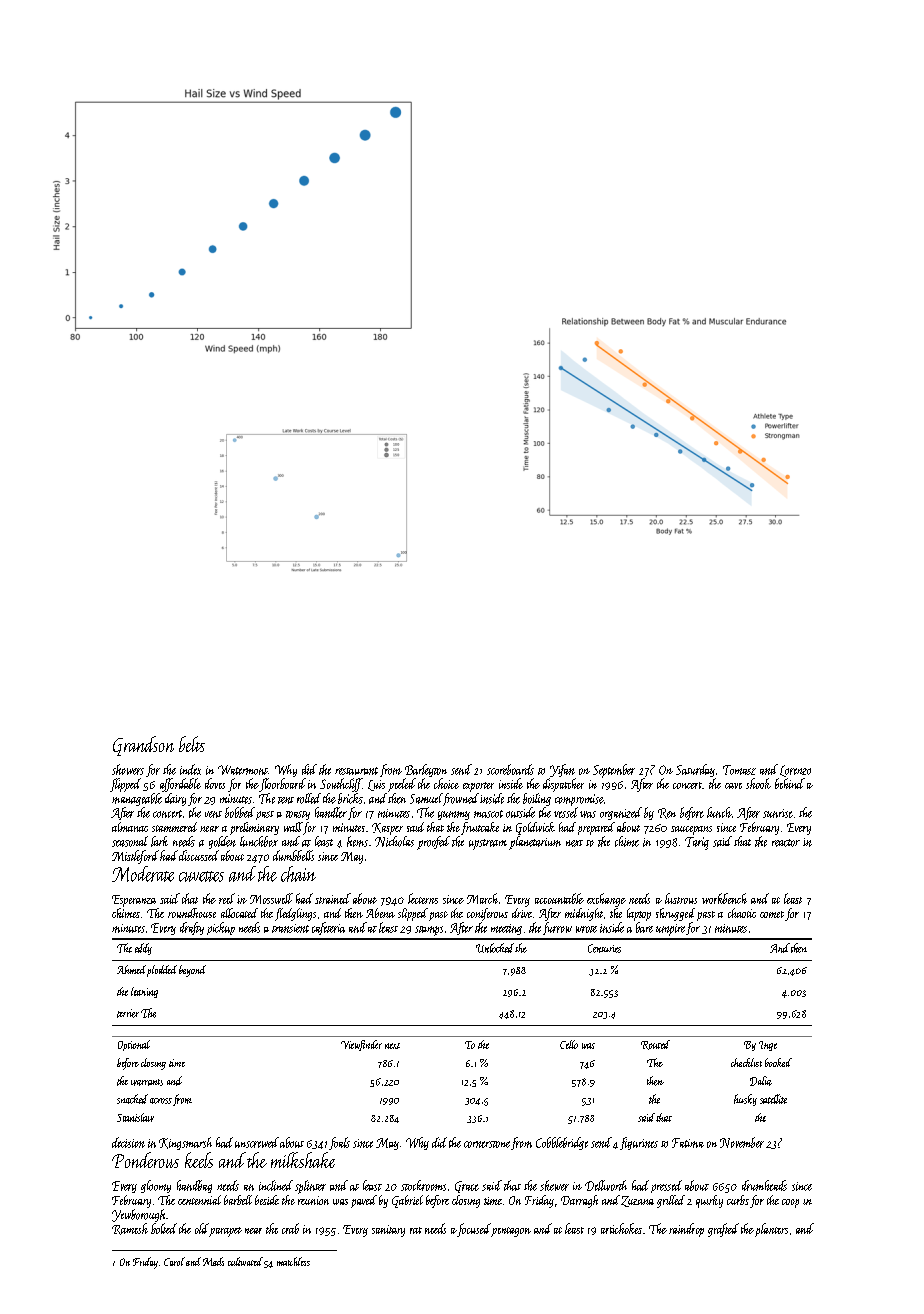  I want to click on flipped, so click(125, 785).
